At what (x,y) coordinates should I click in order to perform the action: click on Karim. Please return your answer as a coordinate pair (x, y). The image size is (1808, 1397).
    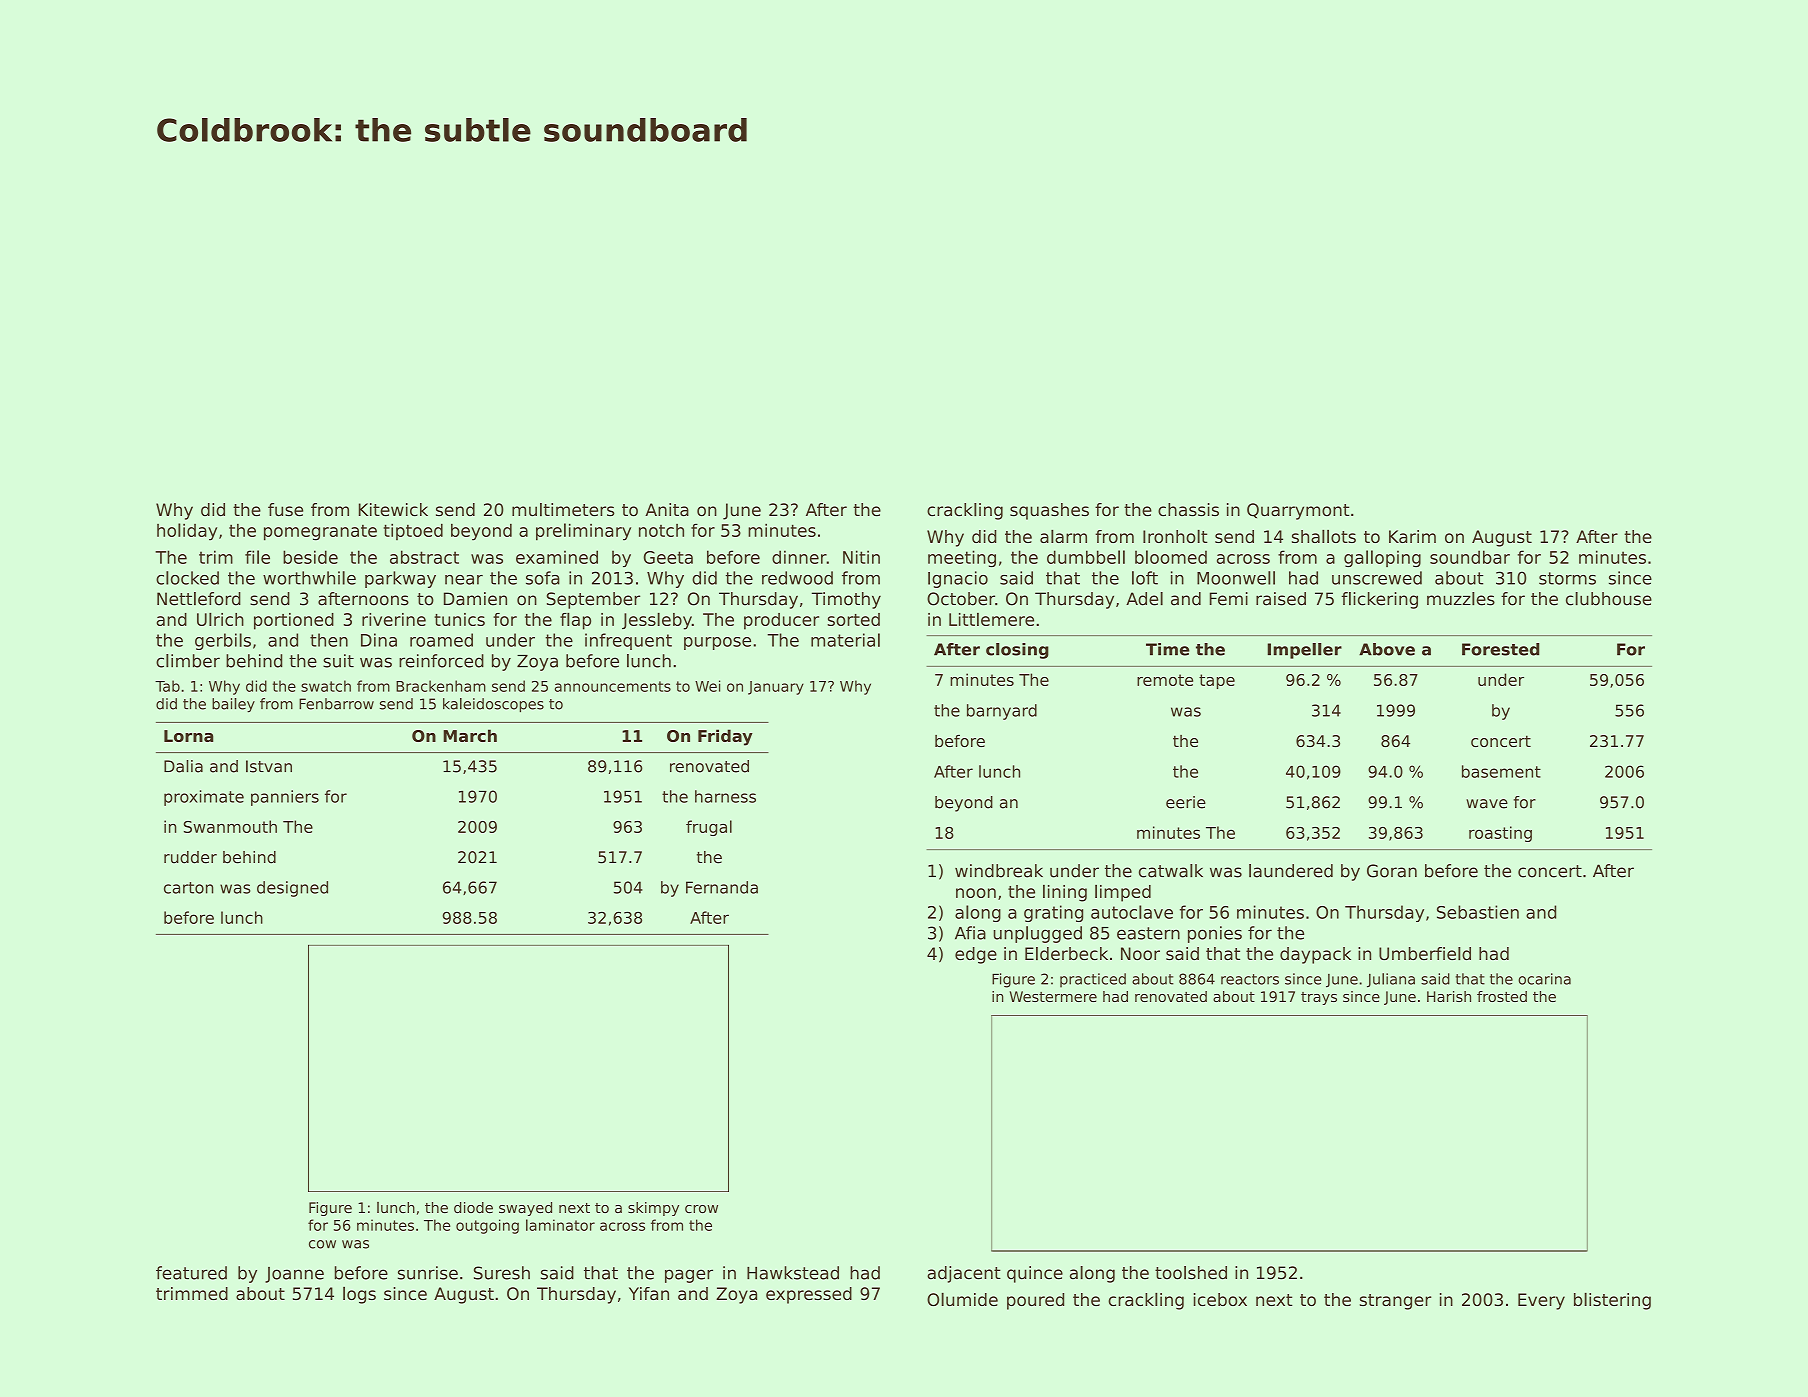
    Looking at the image, I should click on (1412, 536).
